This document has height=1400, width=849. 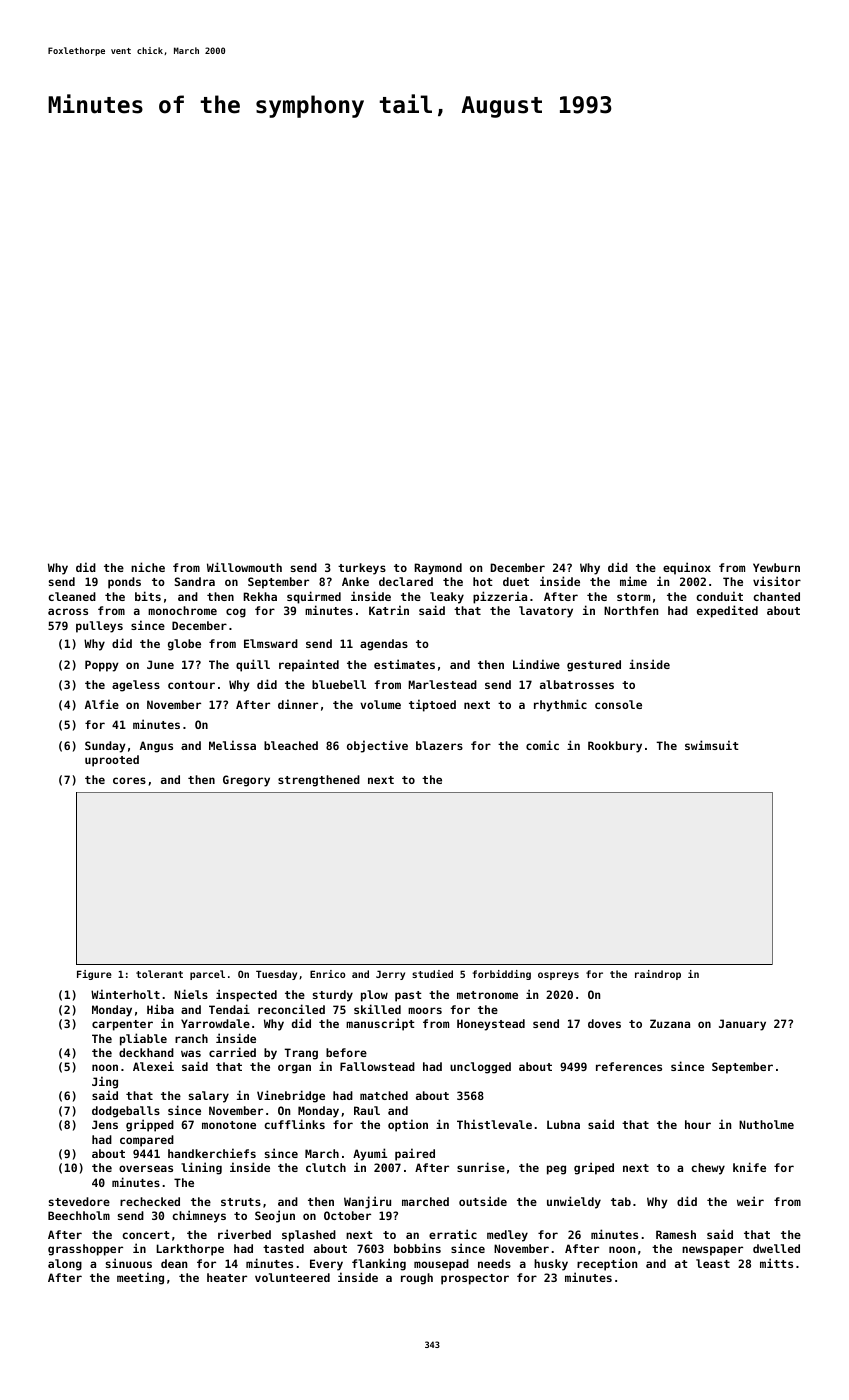 I want to click on January, so click(x=742, y=1025).
